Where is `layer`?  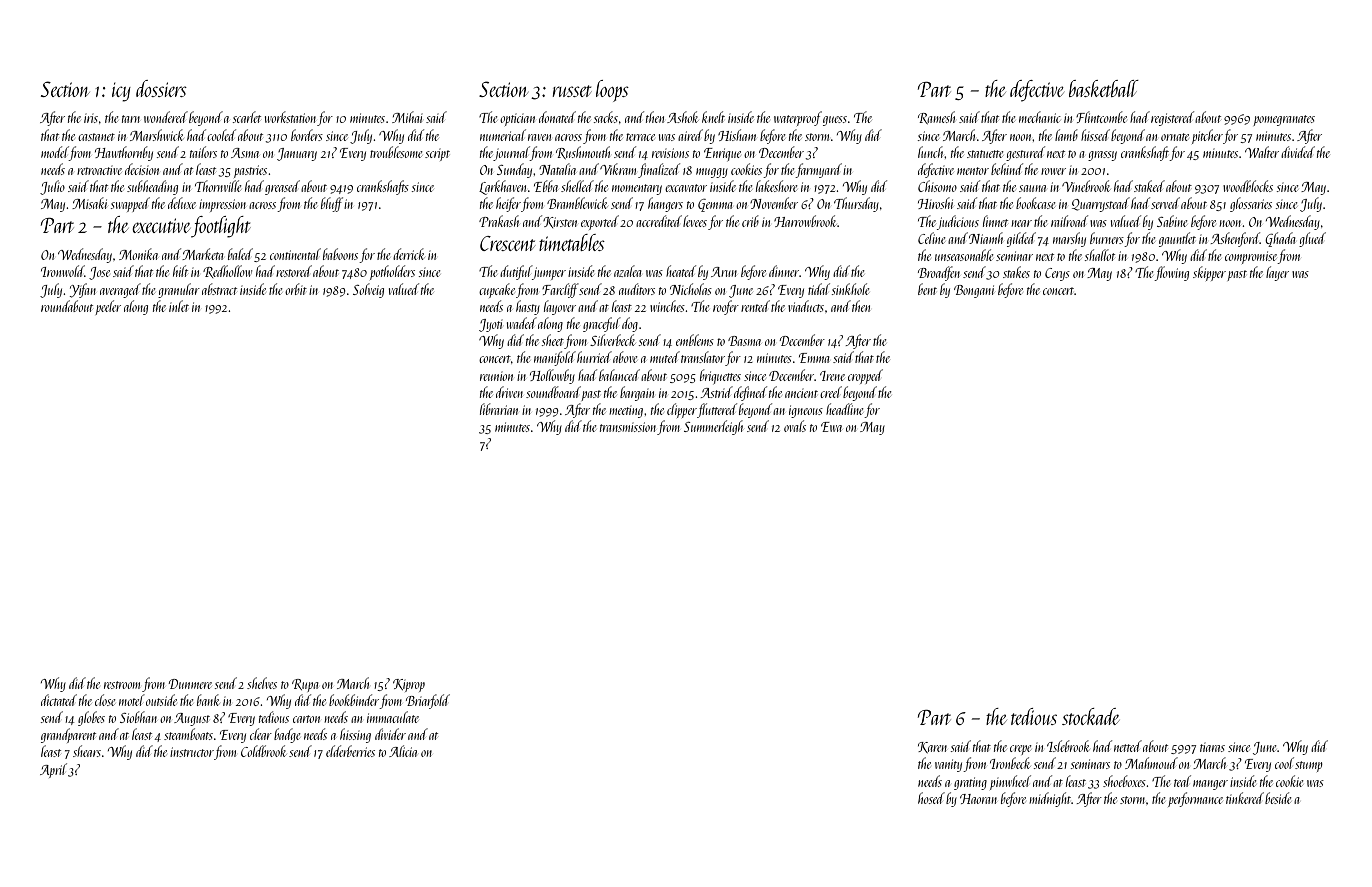
layer is located at coordinates (1277, 273).
